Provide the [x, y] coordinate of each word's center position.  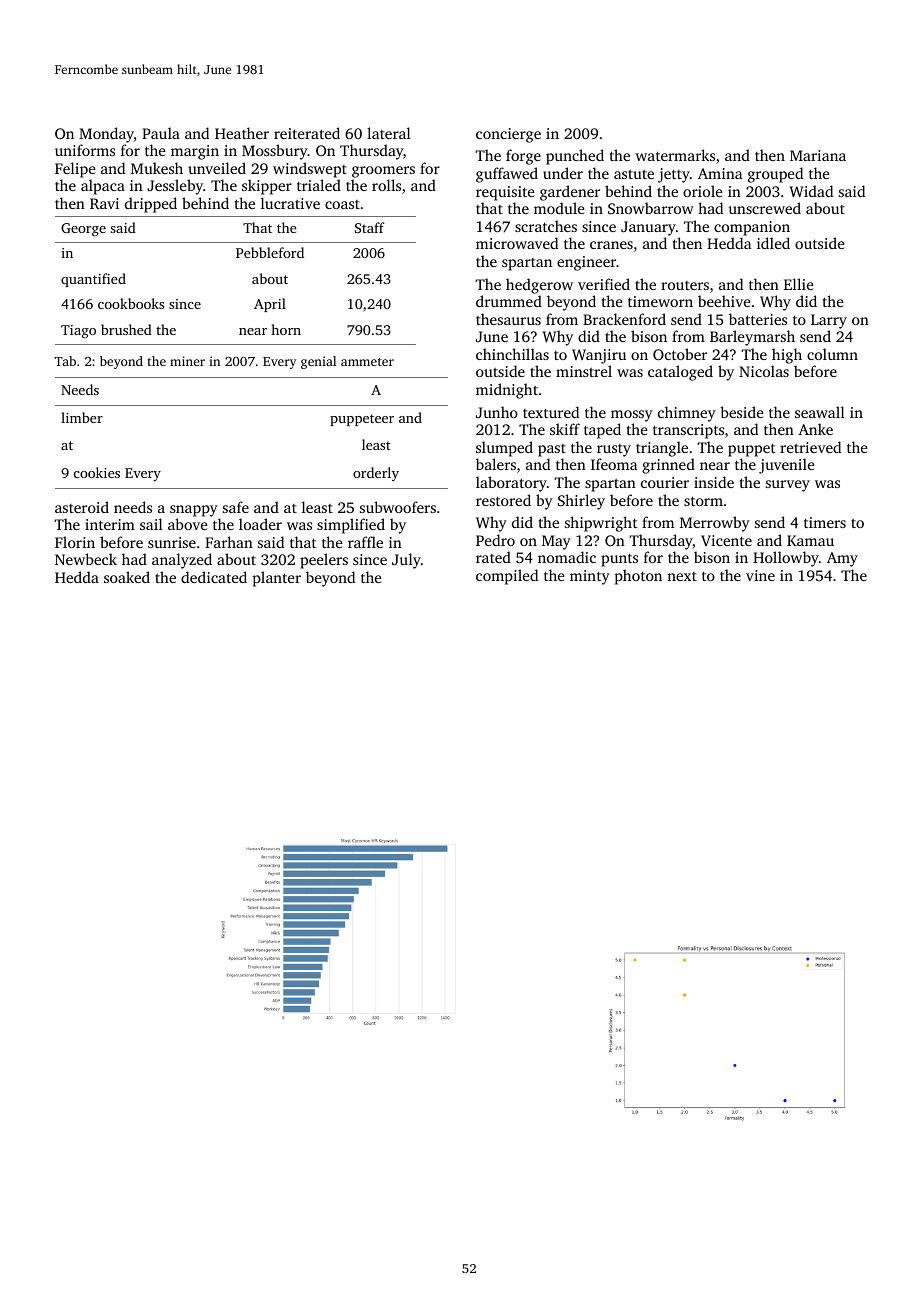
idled [773, 243]
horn [286, 329]
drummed [509, 301]
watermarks [675, 155]
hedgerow [539, 286]
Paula [161, 133]
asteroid [82, 507]
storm [703, 501]
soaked [127, 577]
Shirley [581, 502]
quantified [93, 280]
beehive [724, 301]
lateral [389, 133]
